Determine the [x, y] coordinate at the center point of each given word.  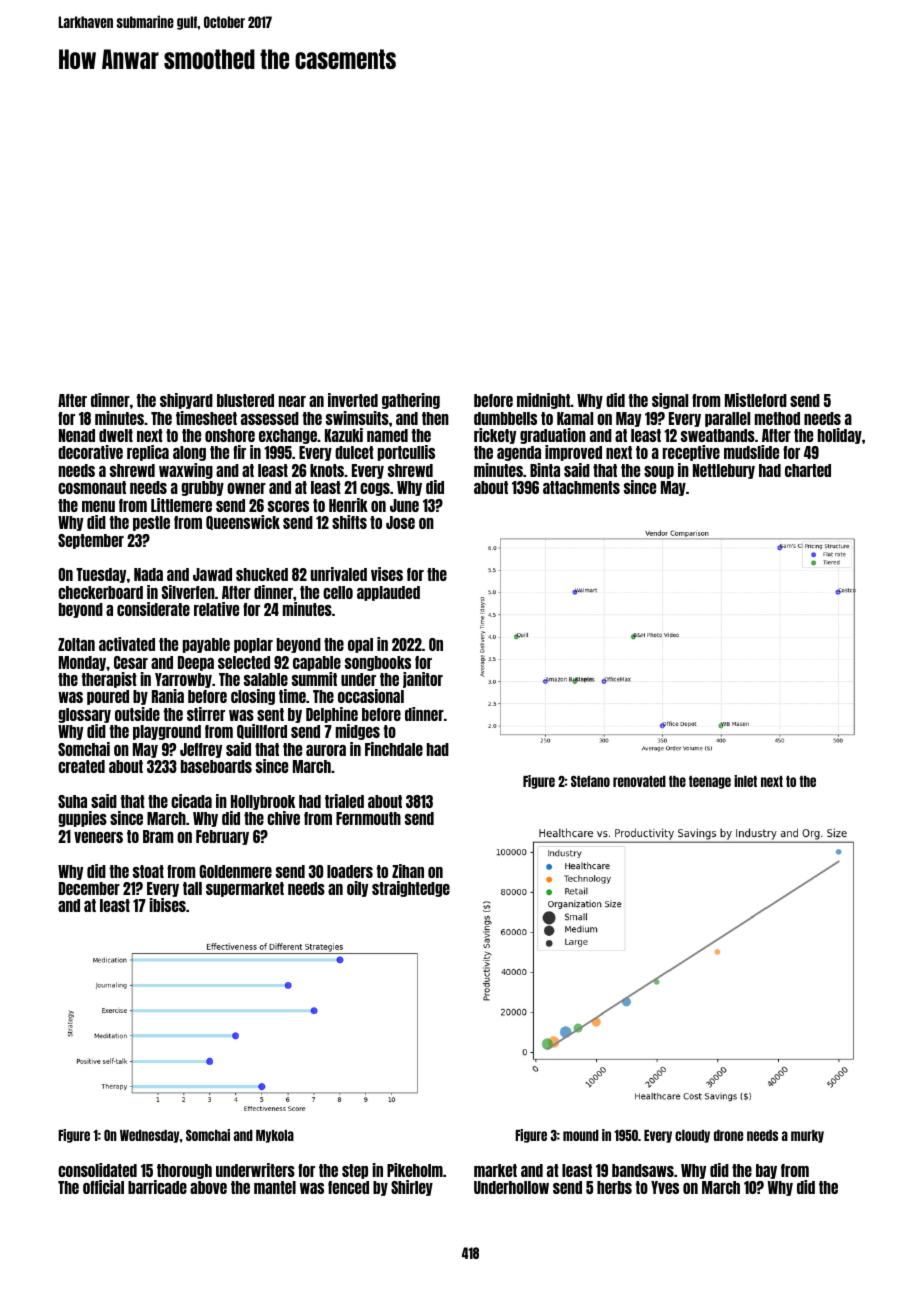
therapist [109, 680]
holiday [840, 436]
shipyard [186, 401]
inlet [745, 781]
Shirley [412, 1188]
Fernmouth [368, 818]
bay [766, 1171]
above [208, 1187]
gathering [411, 401]
